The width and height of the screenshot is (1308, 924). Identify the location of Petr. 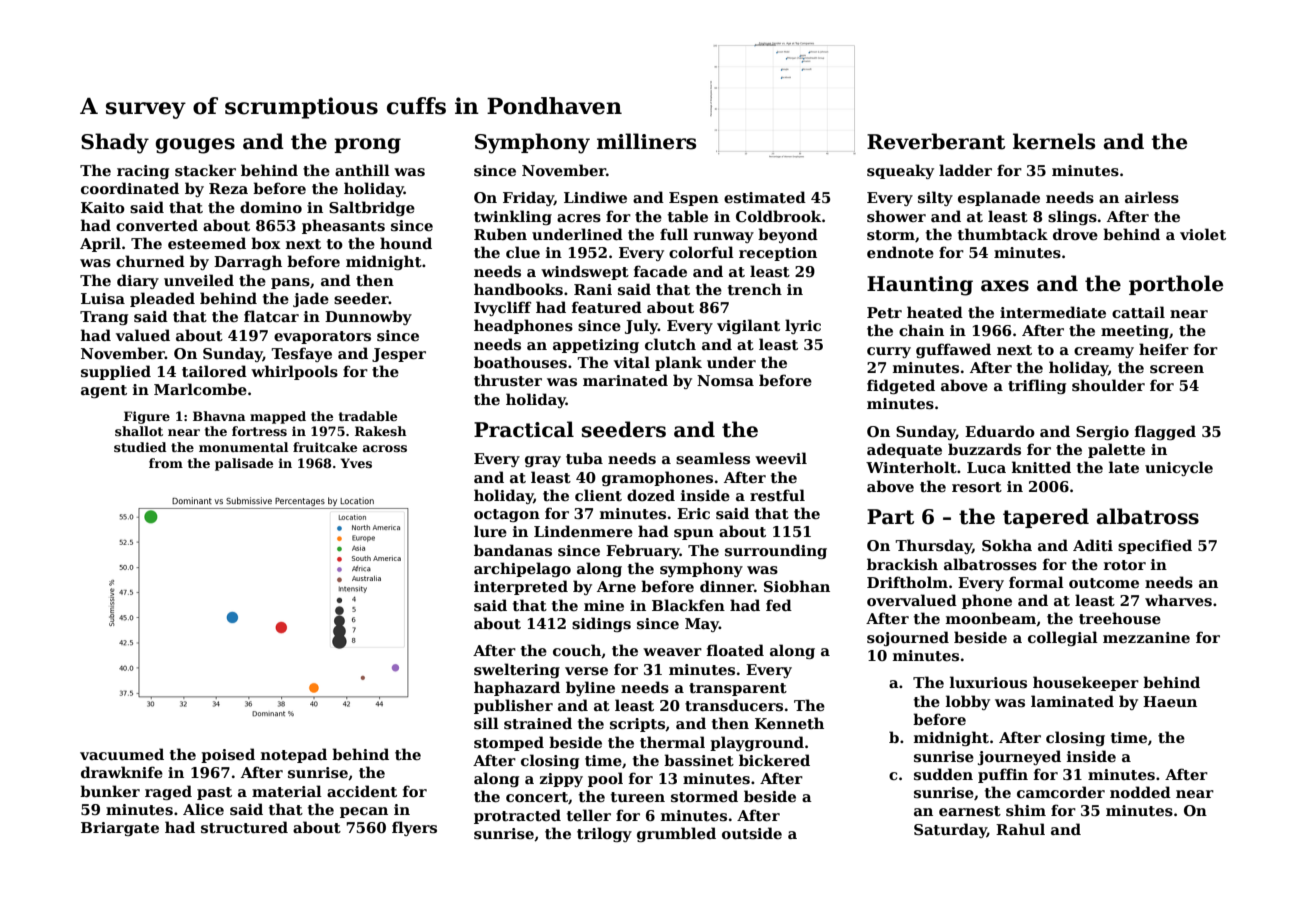
(884, 312).
